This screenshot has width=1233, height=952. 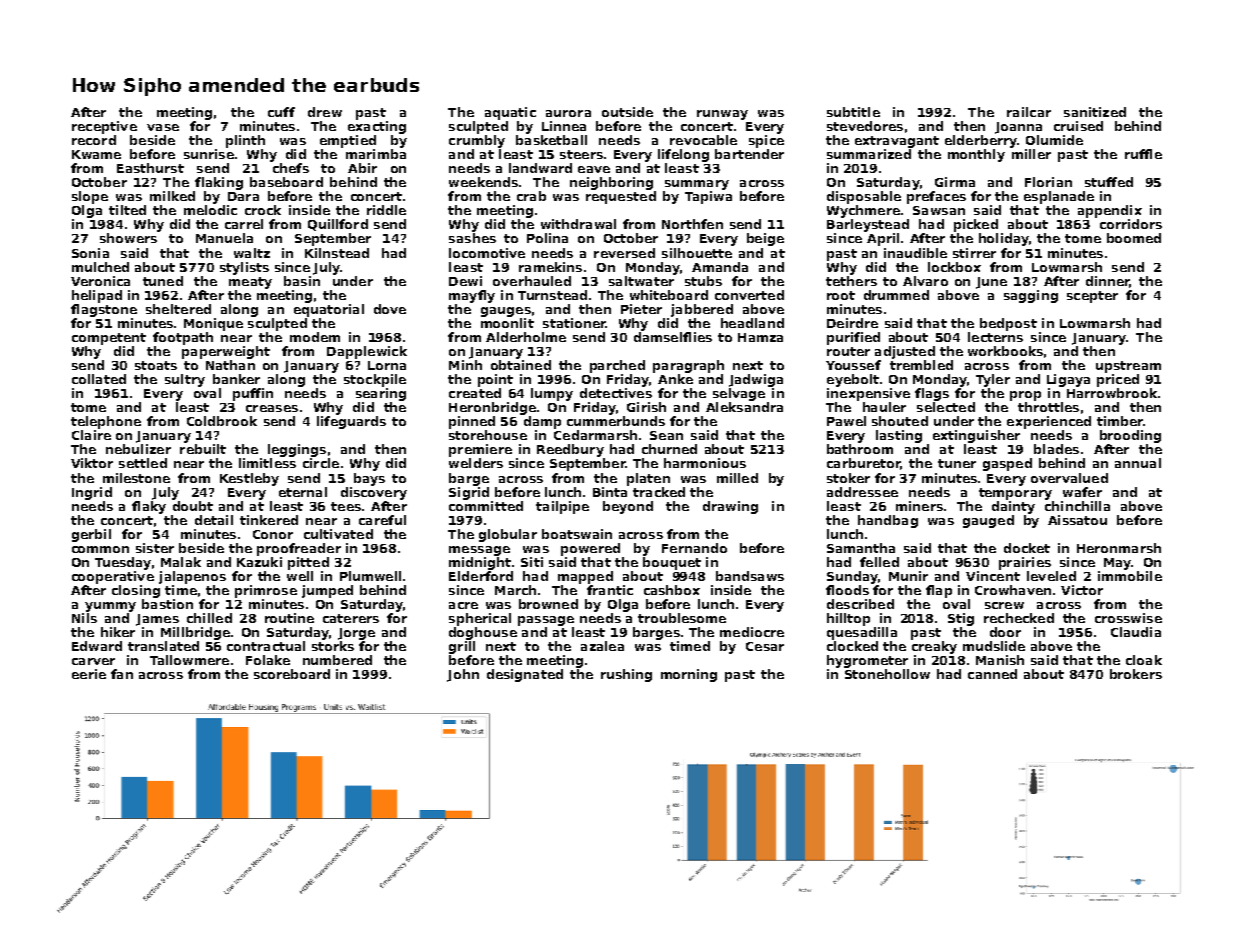 I want to click on record, so click(x=94, y=140).
